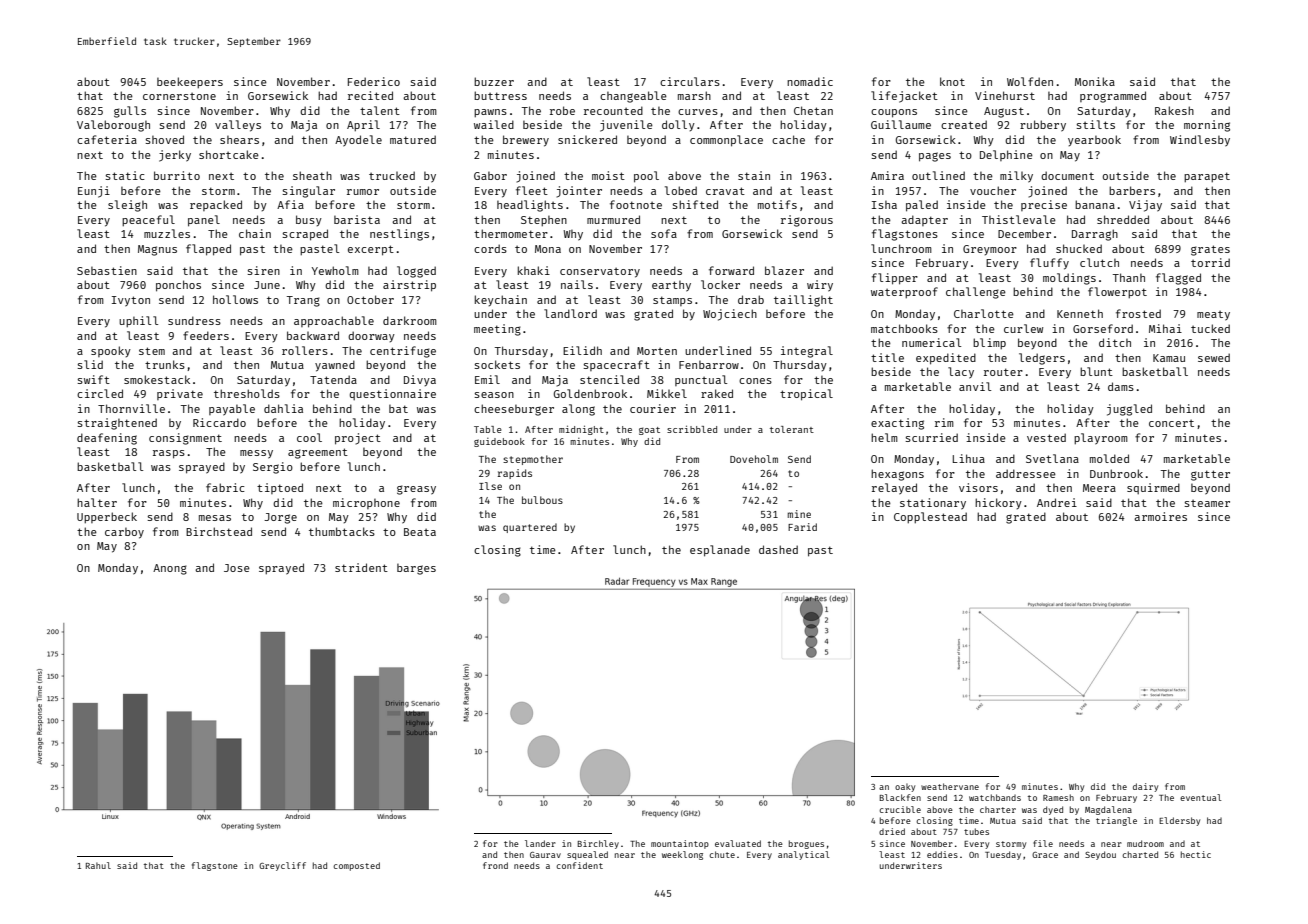  What do you see at coordinates (157, 379) in the screenshot?
I see `smokestack` at bounding box center [157, 379].
